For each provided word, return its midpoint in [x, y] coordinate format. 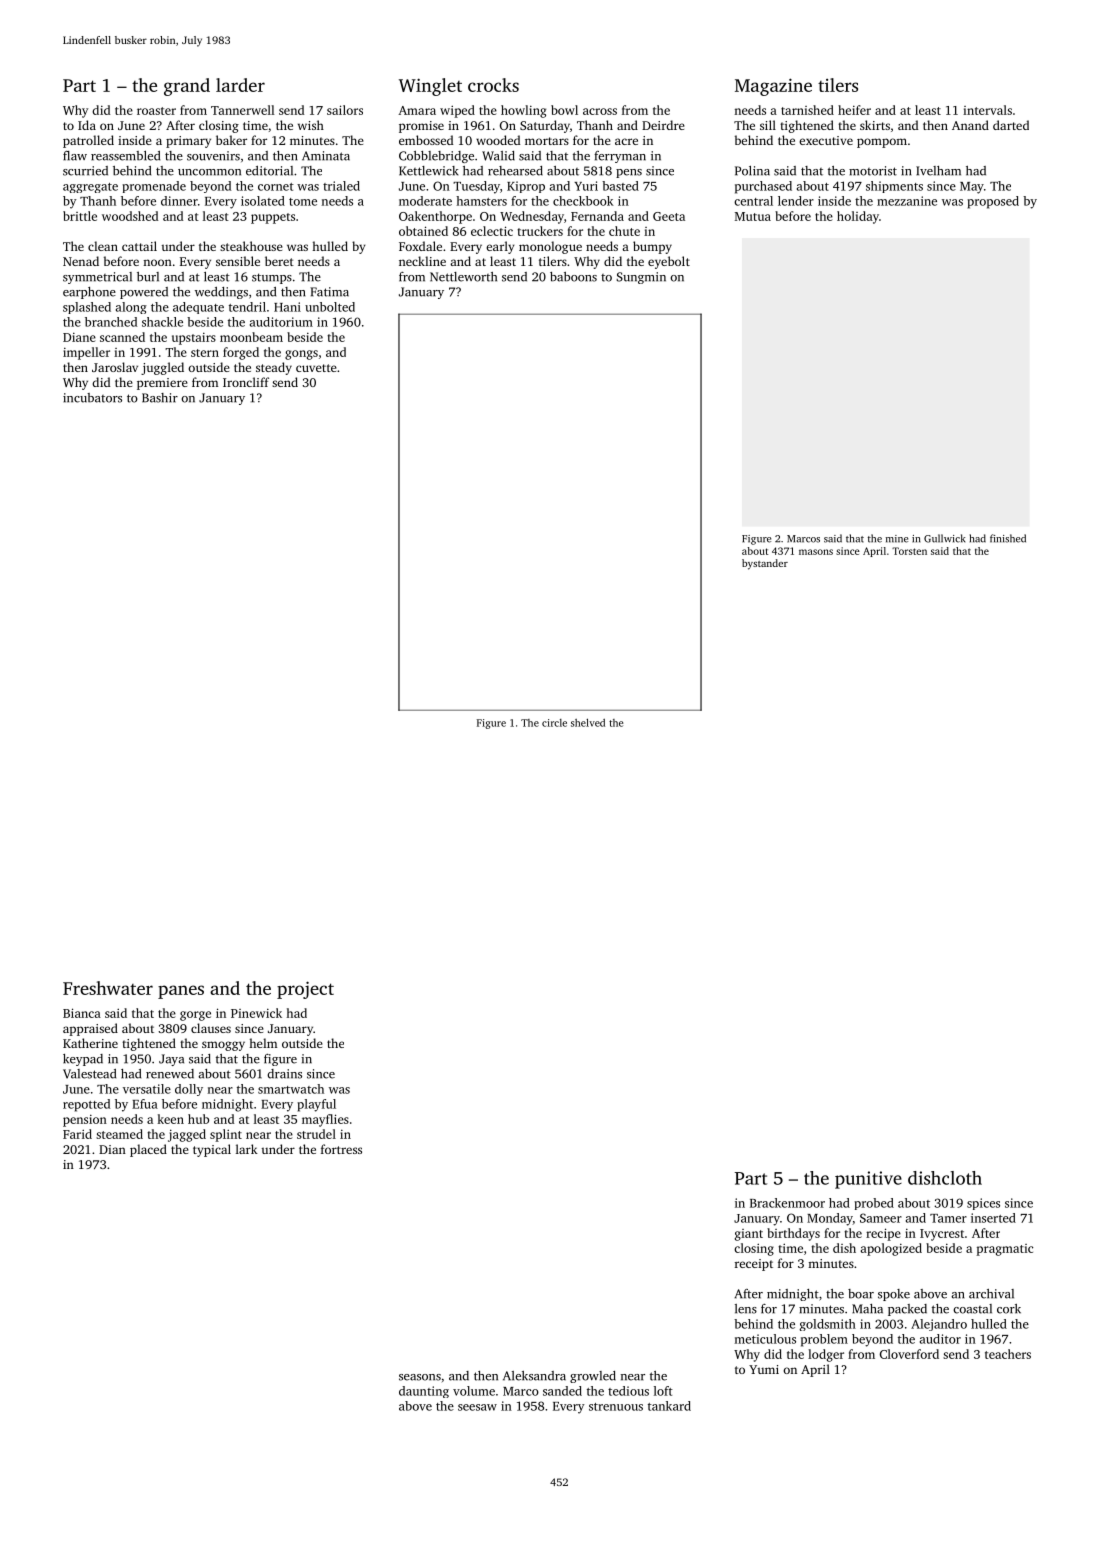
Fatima [329, 292]
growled [593, 1377]
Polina [752, 171]
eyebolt [669, 262]
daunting [424, 1392]
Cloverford [909, 1354]
